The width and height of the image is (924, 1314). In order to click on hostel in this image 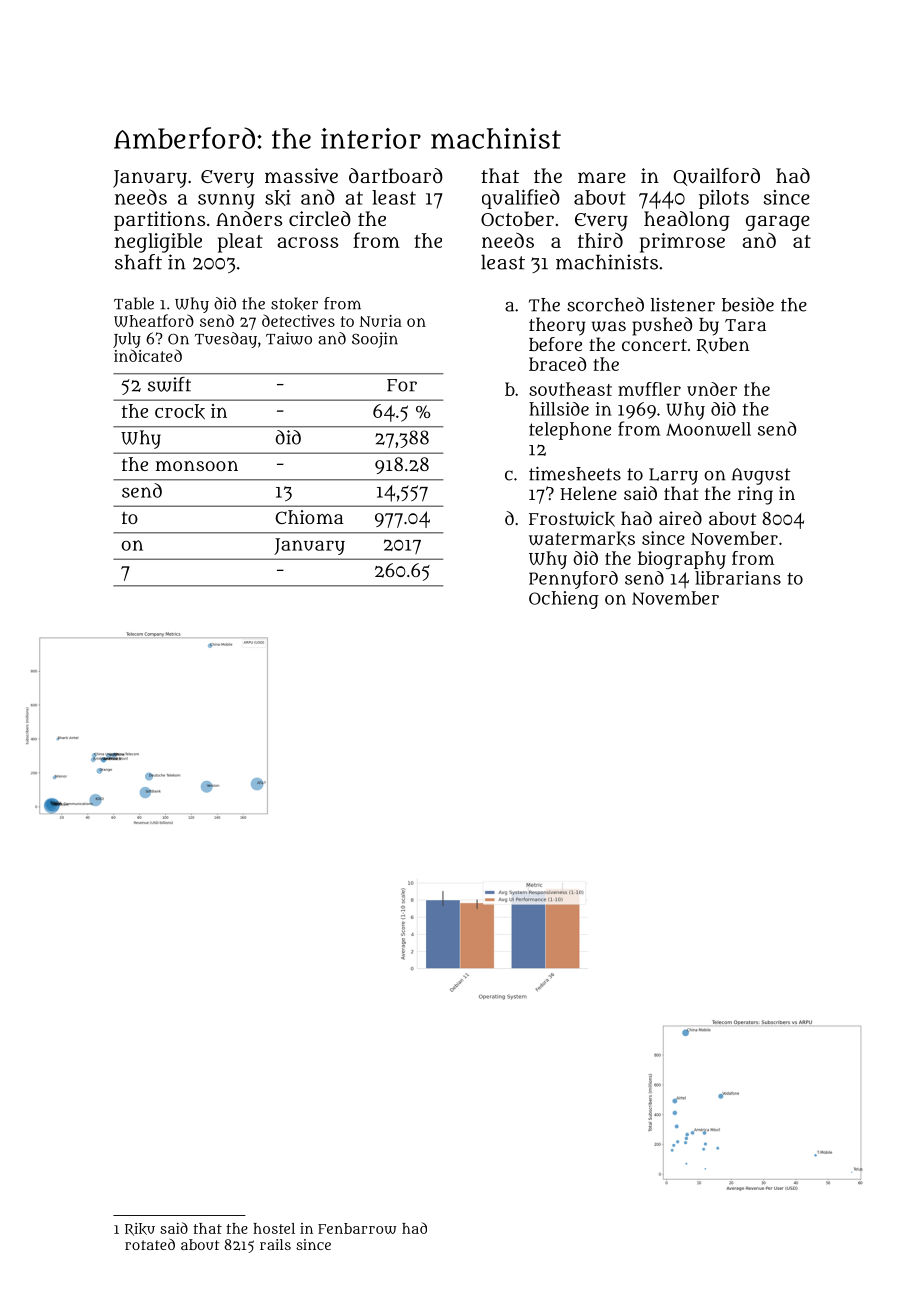, I will do `click(274, 1228)`.
